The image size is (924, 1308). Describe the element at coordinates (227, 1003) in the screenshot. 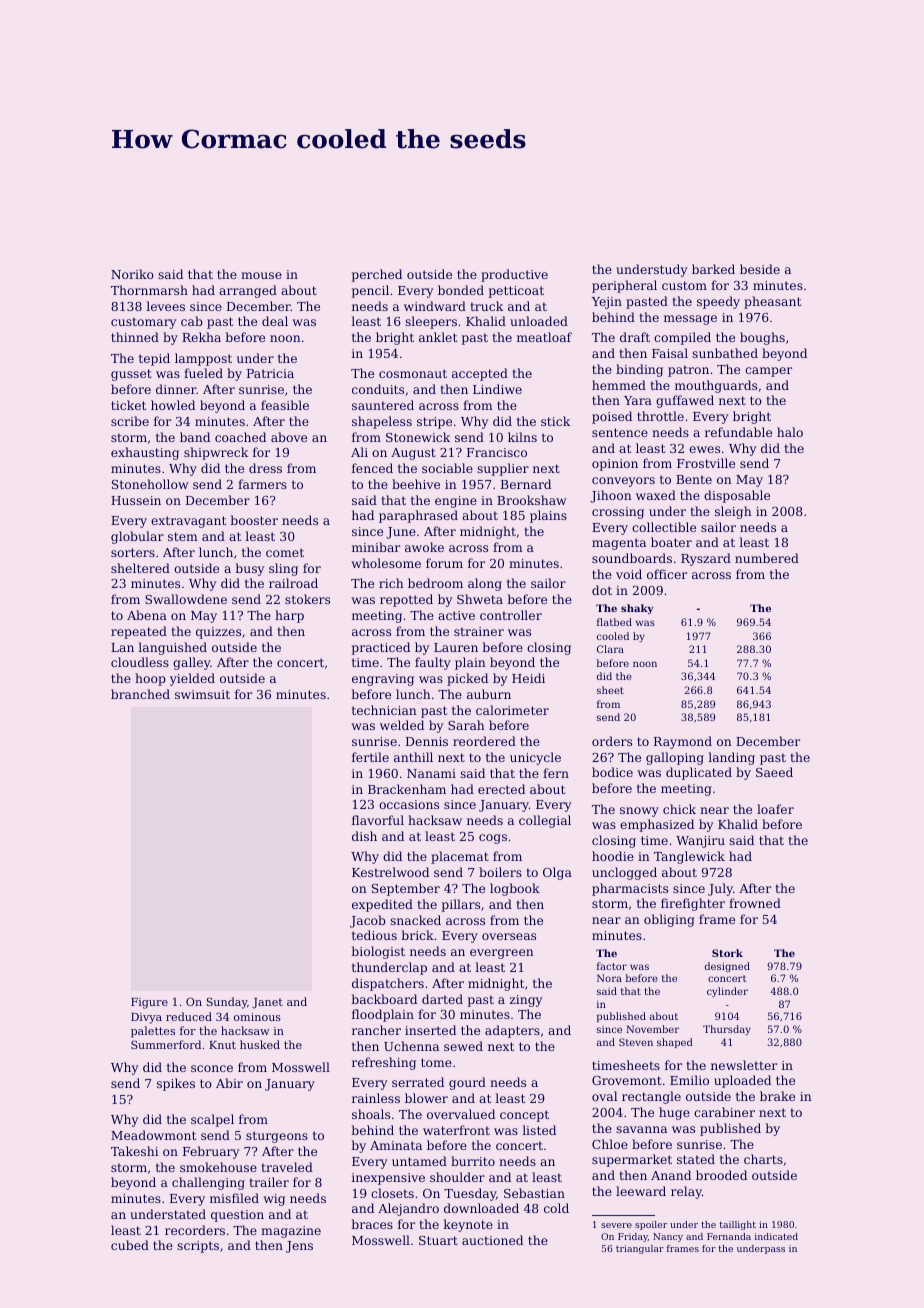

I see `Sunday` at that location.
